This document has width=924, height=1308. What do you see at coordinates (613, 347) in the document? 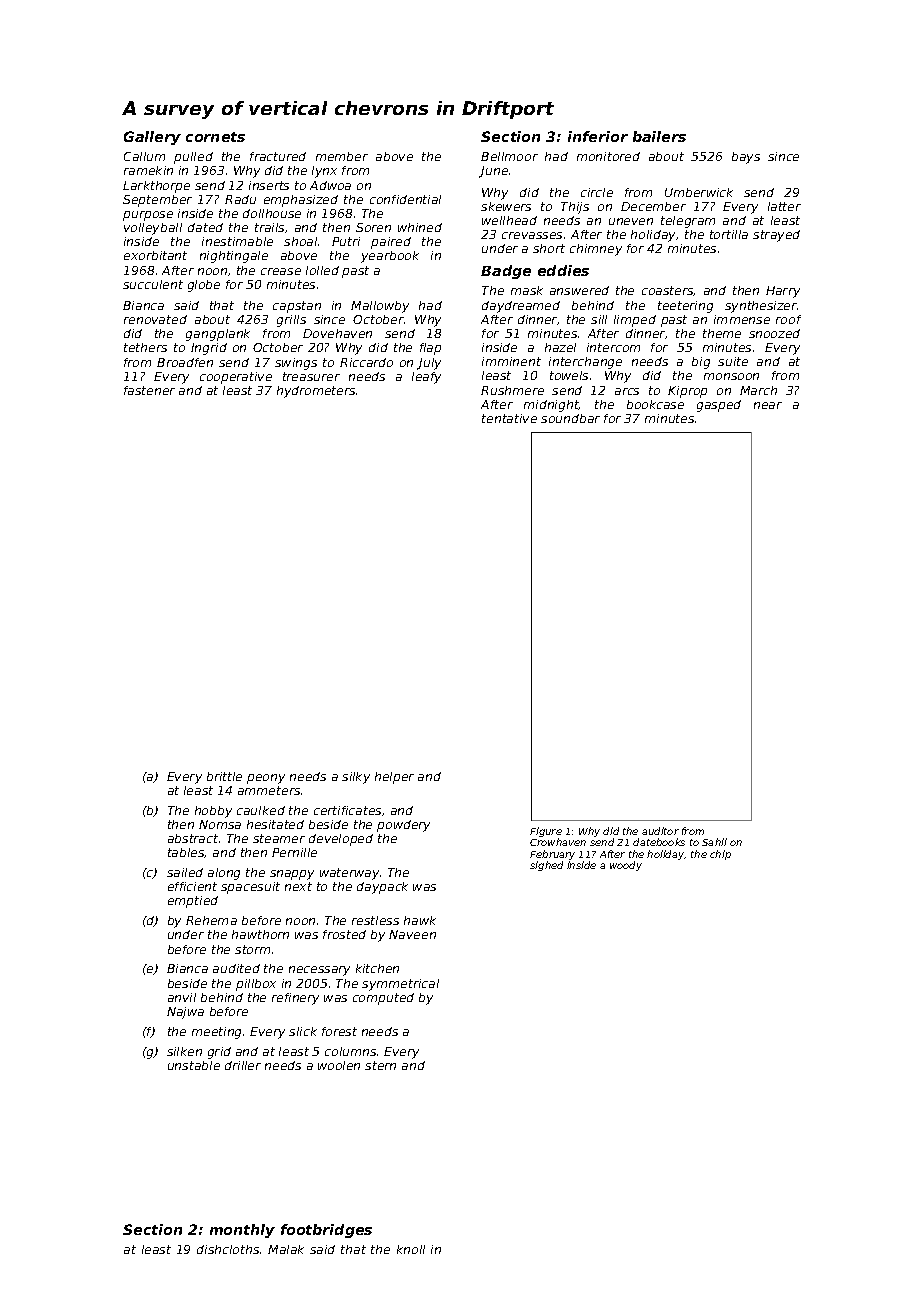
I see `intercom` at bounding box center [613, 347].
